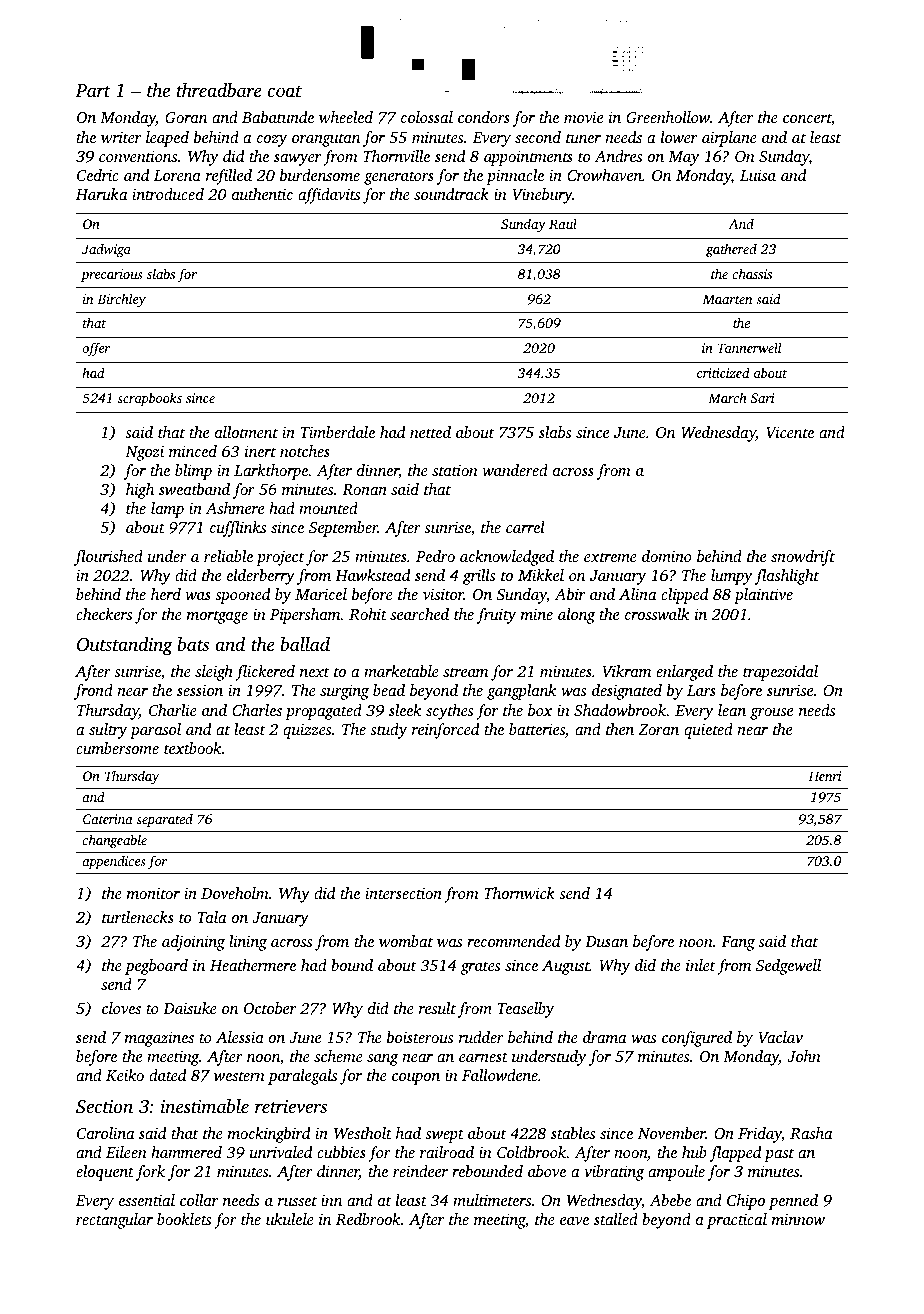 The height and width of the image is (1314, 924). What do you see at coordinates (679, 137) in the image?
I see `lower` at bounding box center [679, 137].
